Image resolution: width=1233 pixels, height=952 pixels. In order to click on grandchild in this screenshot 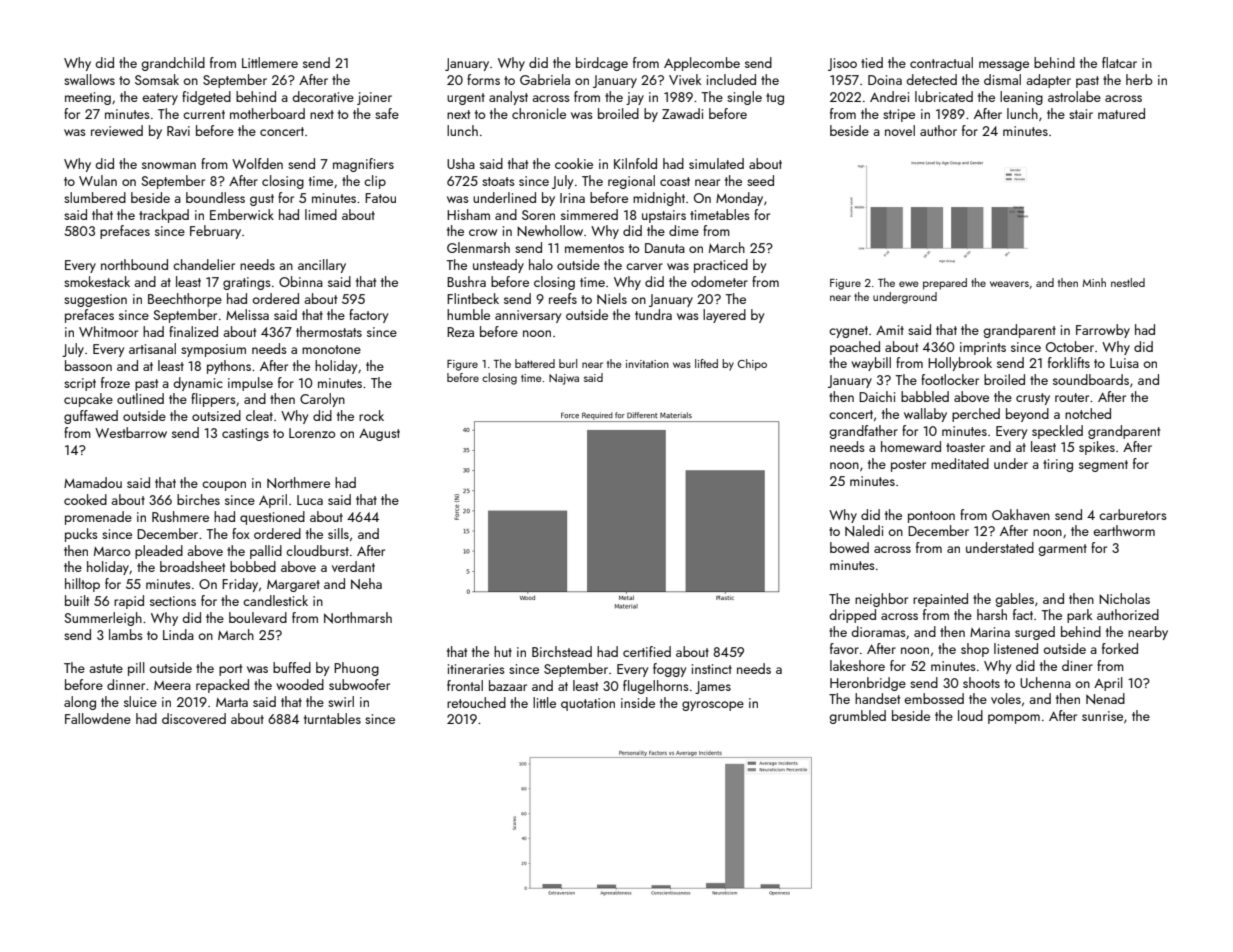, I will do `click(173, 64)`.
